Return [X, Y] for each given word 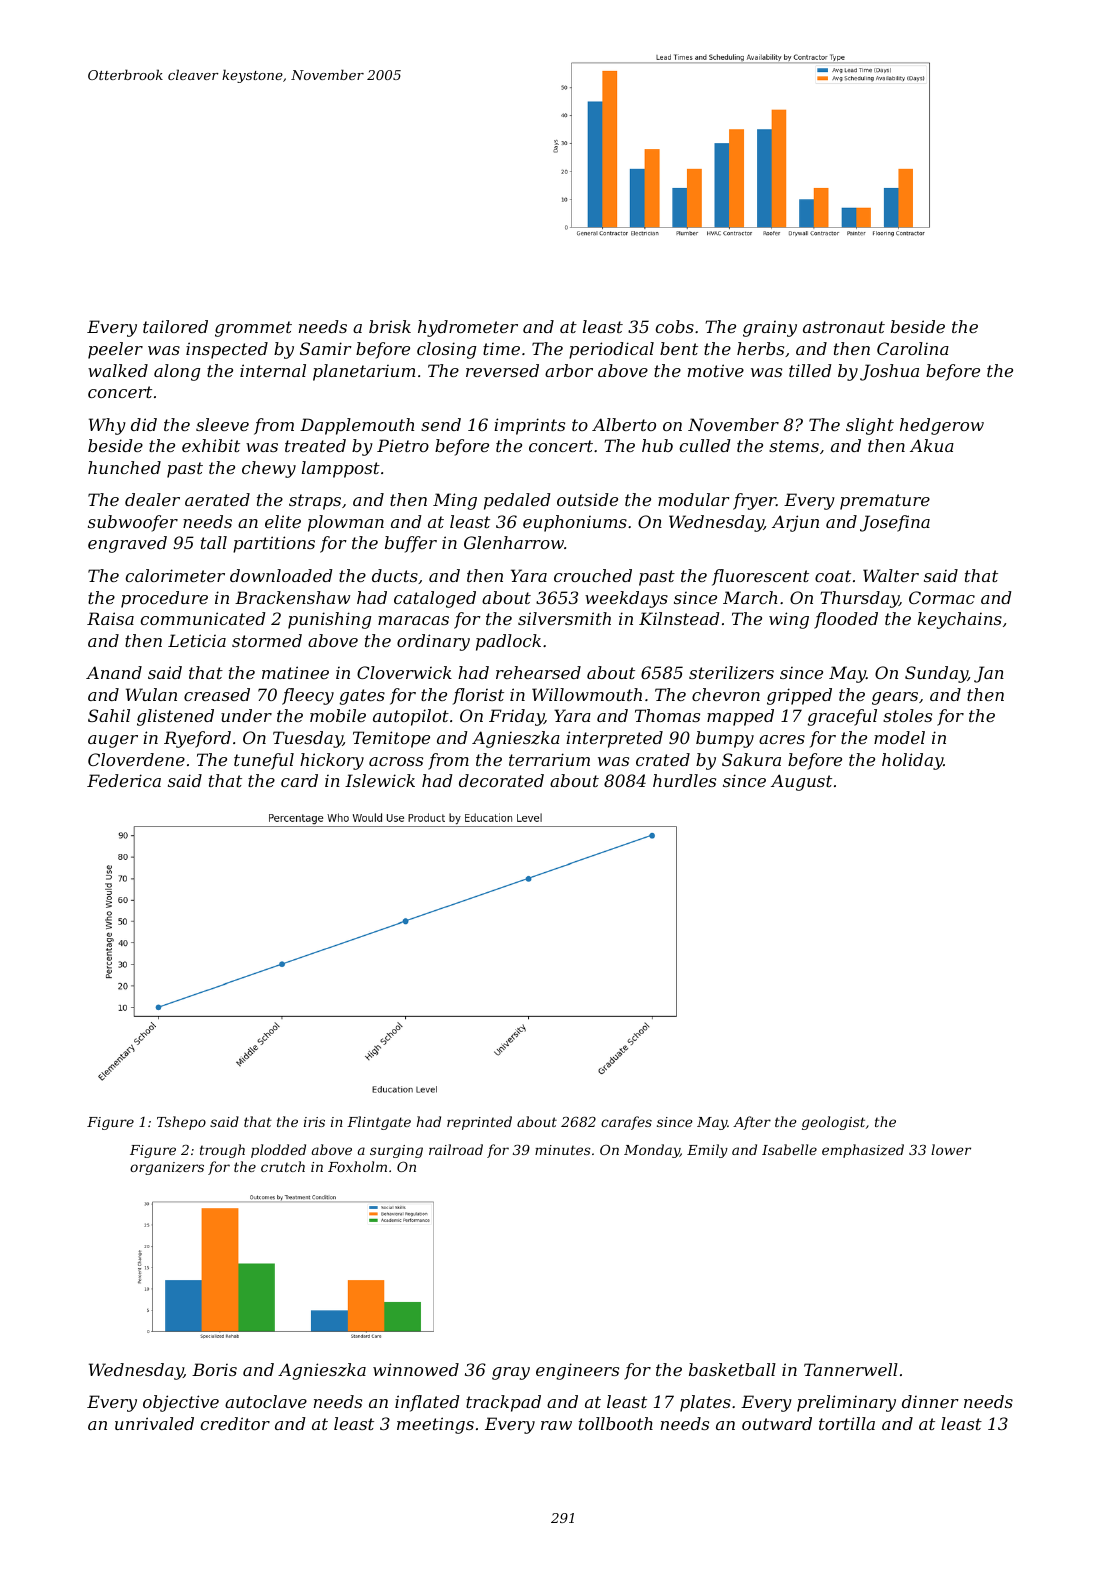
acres [782, 739]
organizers [167, 1168]
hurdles [684, 780]
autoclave [266, 1401]
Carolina [913, 348]
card [299, 780]
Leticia [197, 640]
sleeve [222, 424]
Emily [707, 1151]
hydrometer [468, 328]
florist [478, 696]
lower [951, 1149]
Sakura [751, 759]
